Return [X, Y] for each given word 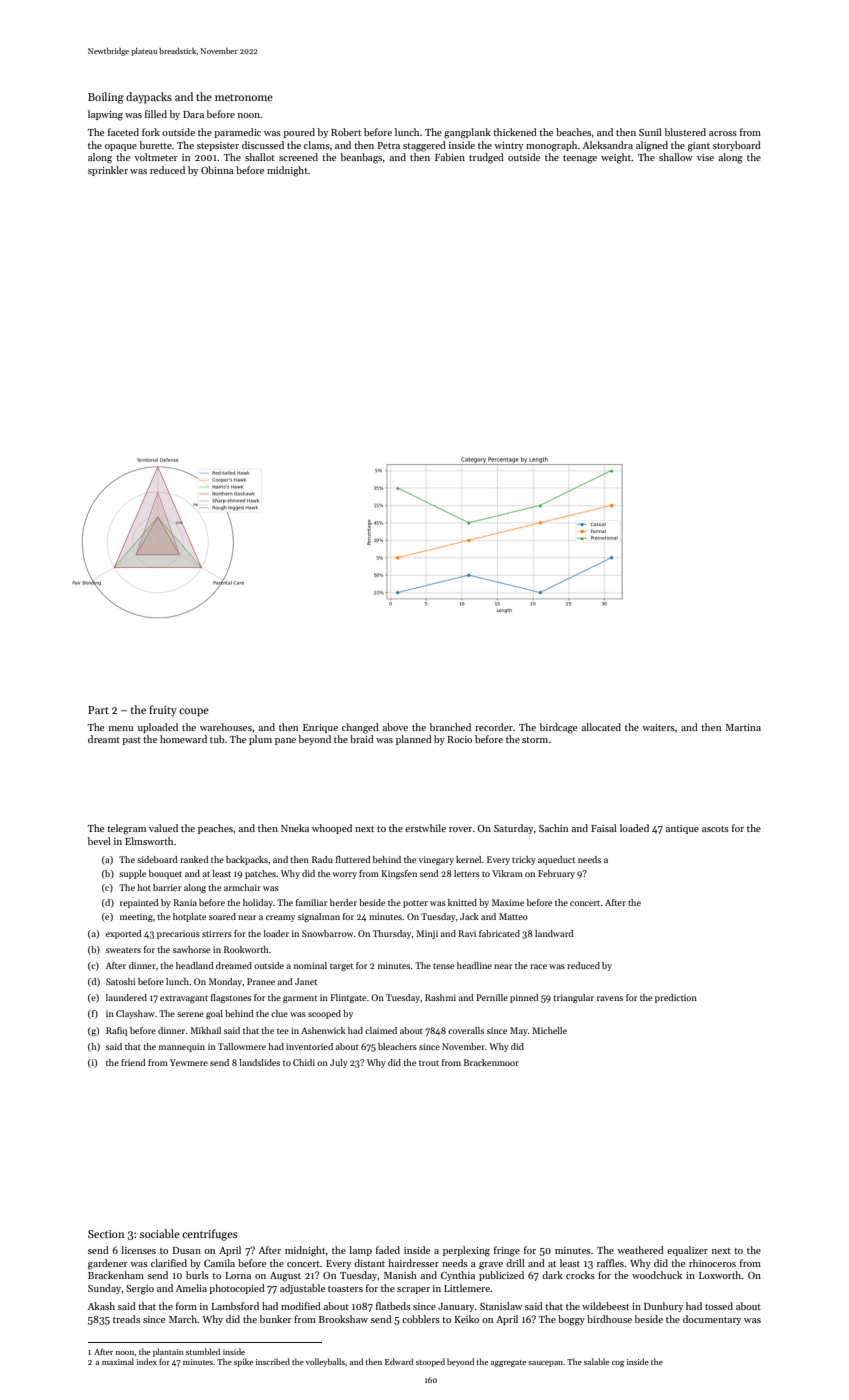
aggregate [508, 1363]
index [147, 1361]
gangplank [467, 133]
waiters [658, 727]
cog [618, 1364]
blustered [685, 132]
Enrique [320, 728]
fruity [163, 711]
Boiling [106, 98]
